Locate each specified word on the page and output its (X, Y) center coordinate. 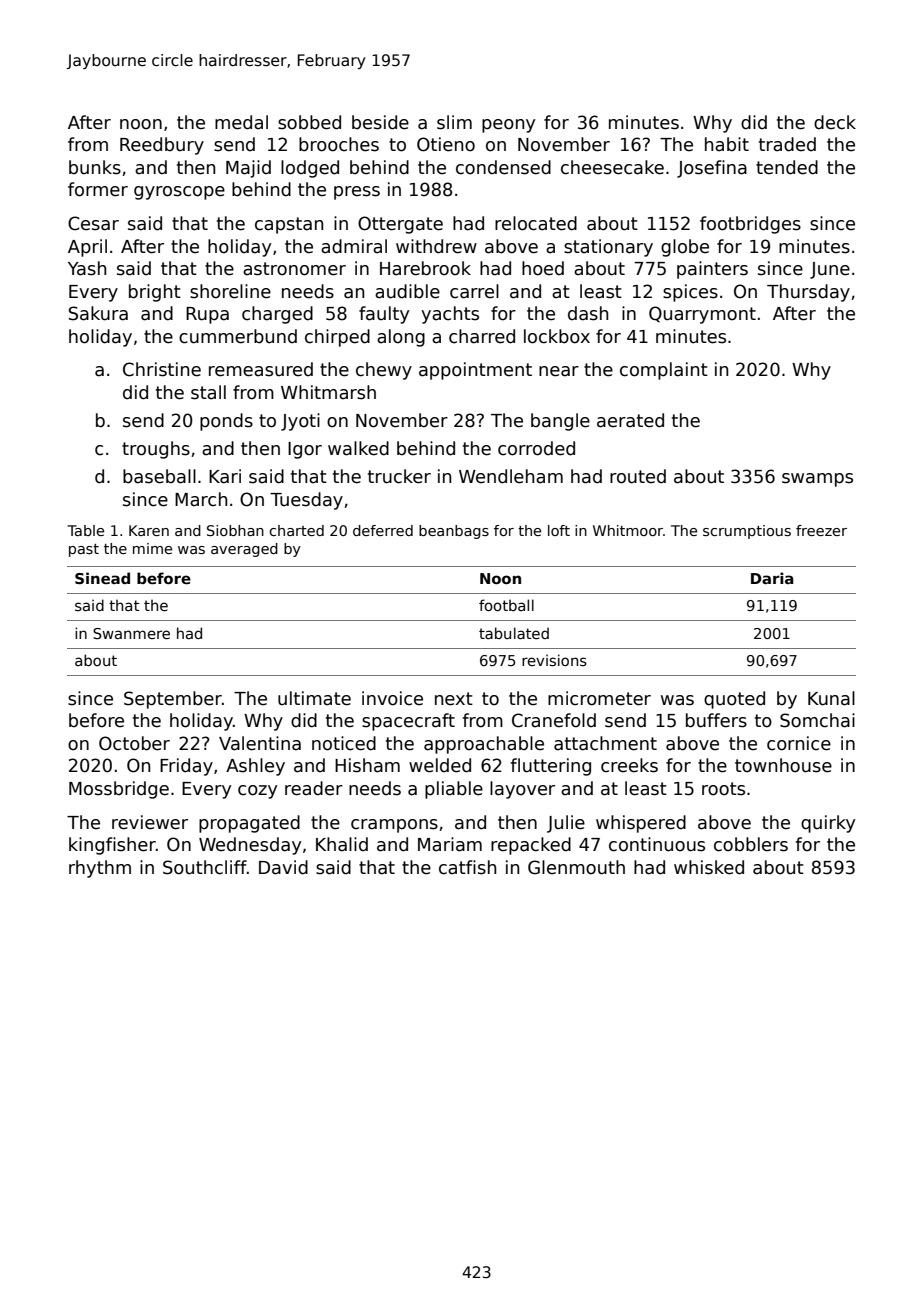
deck (835, 122)
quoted (734, 700)
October (134, 743)
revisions (554, 660)
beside (380, 122)
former (98, 189)
